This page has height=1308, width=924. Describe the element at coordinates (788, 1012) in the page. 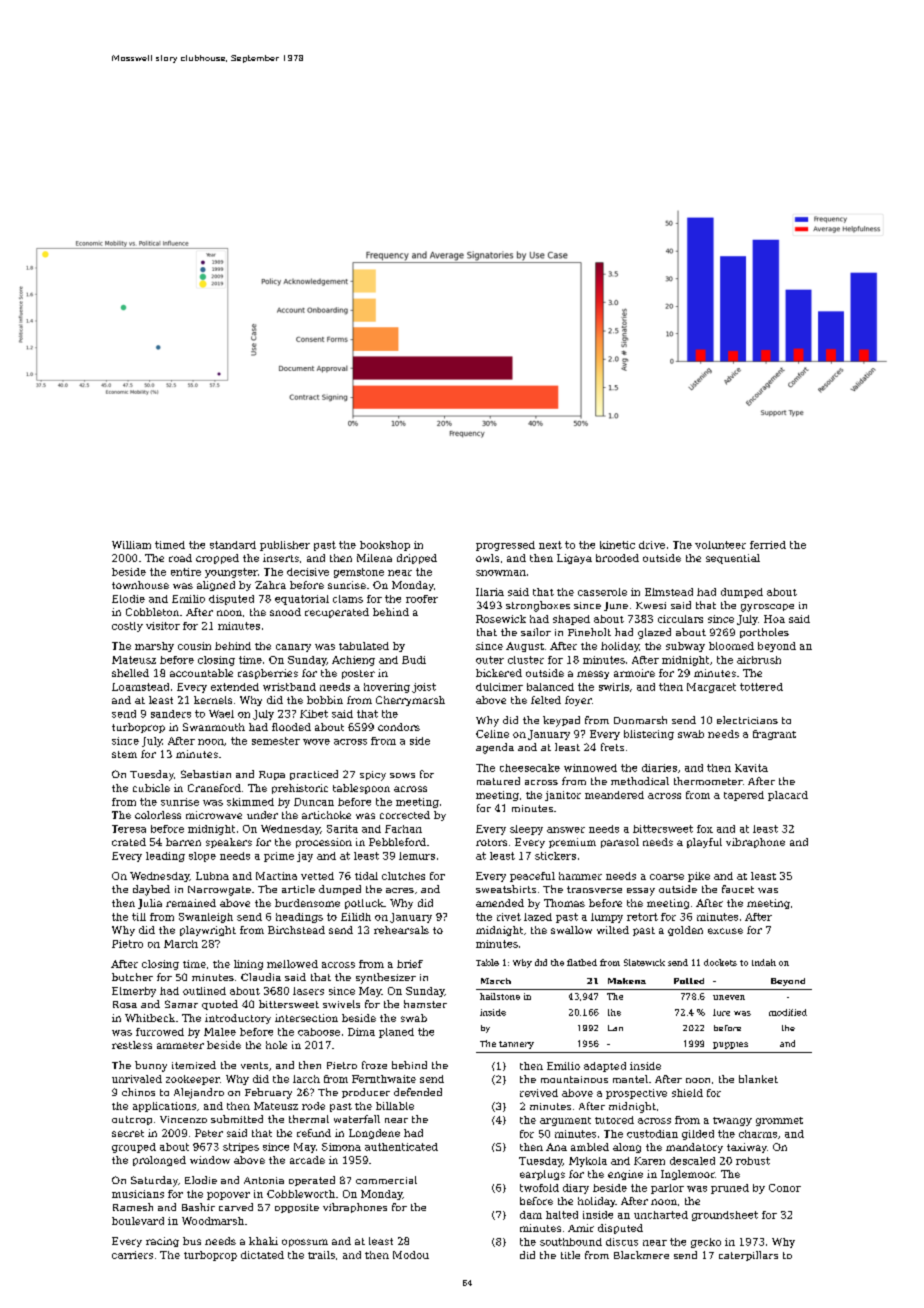

I see `modified` at that location.
